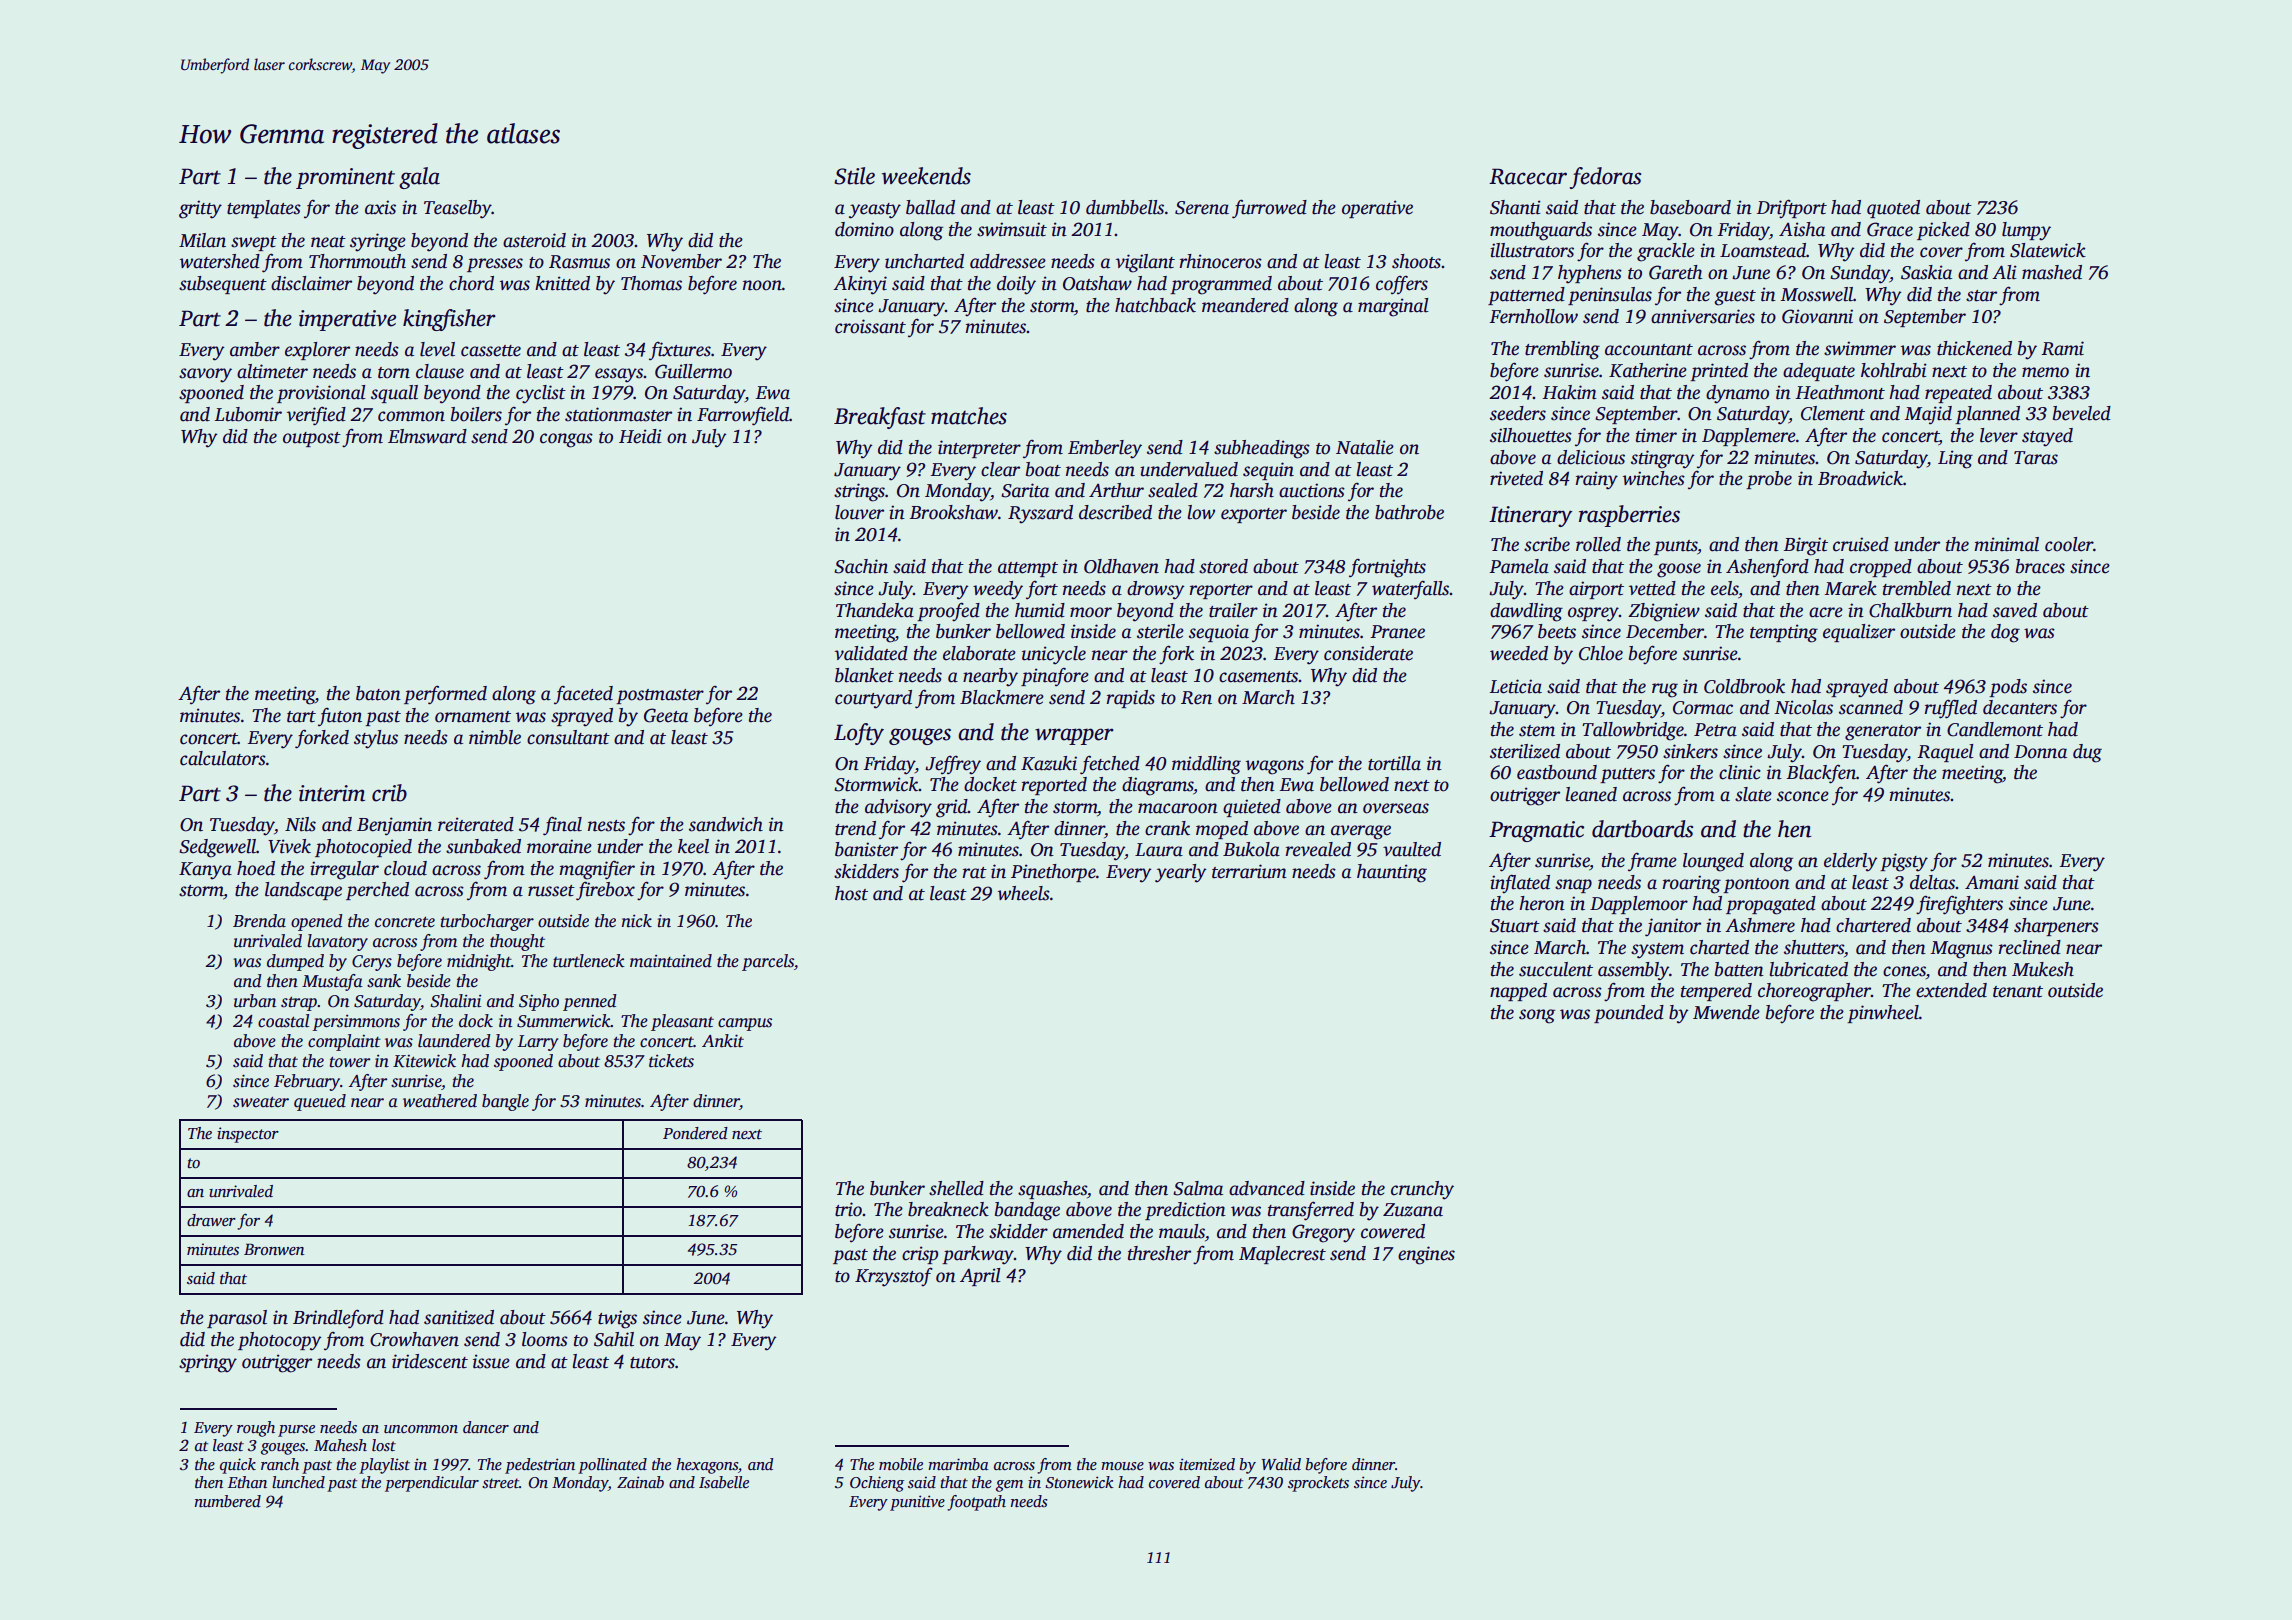 The width and height of the screenshot is (2292, 1620). I want to click on choreographer, so click(1814, 992).
